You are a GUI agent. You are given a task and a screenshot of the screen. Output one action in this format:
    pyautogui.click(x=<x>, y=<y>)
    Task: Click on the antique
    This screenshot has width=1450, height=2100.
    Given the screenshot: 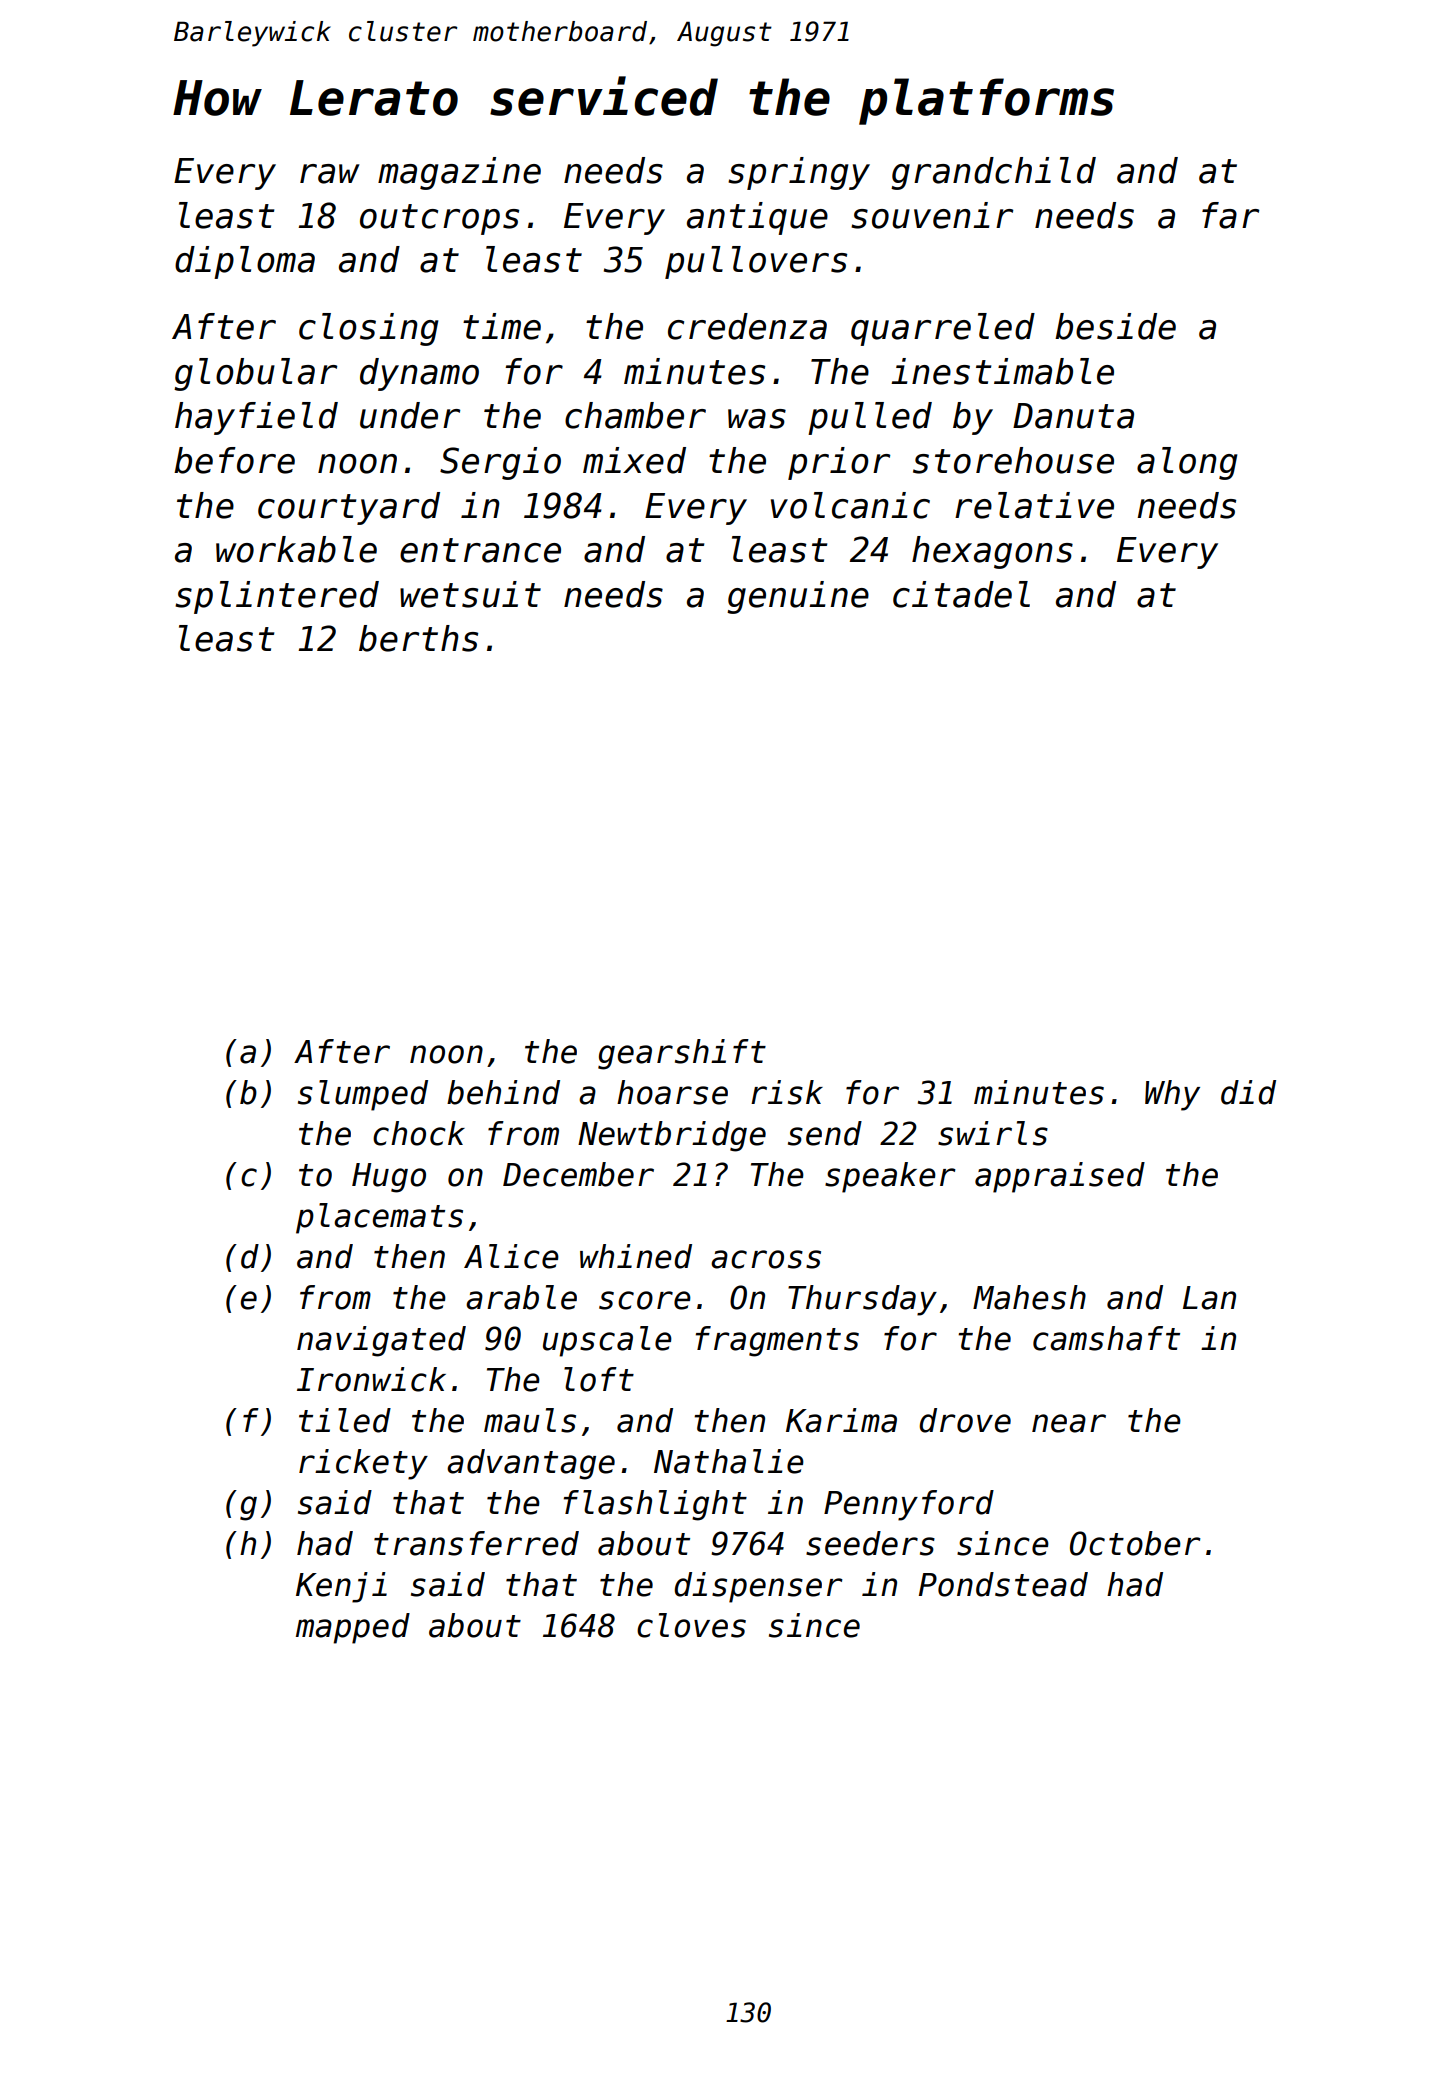 What is the action you would take?
    pyautogui.click(x=757, y=218)
